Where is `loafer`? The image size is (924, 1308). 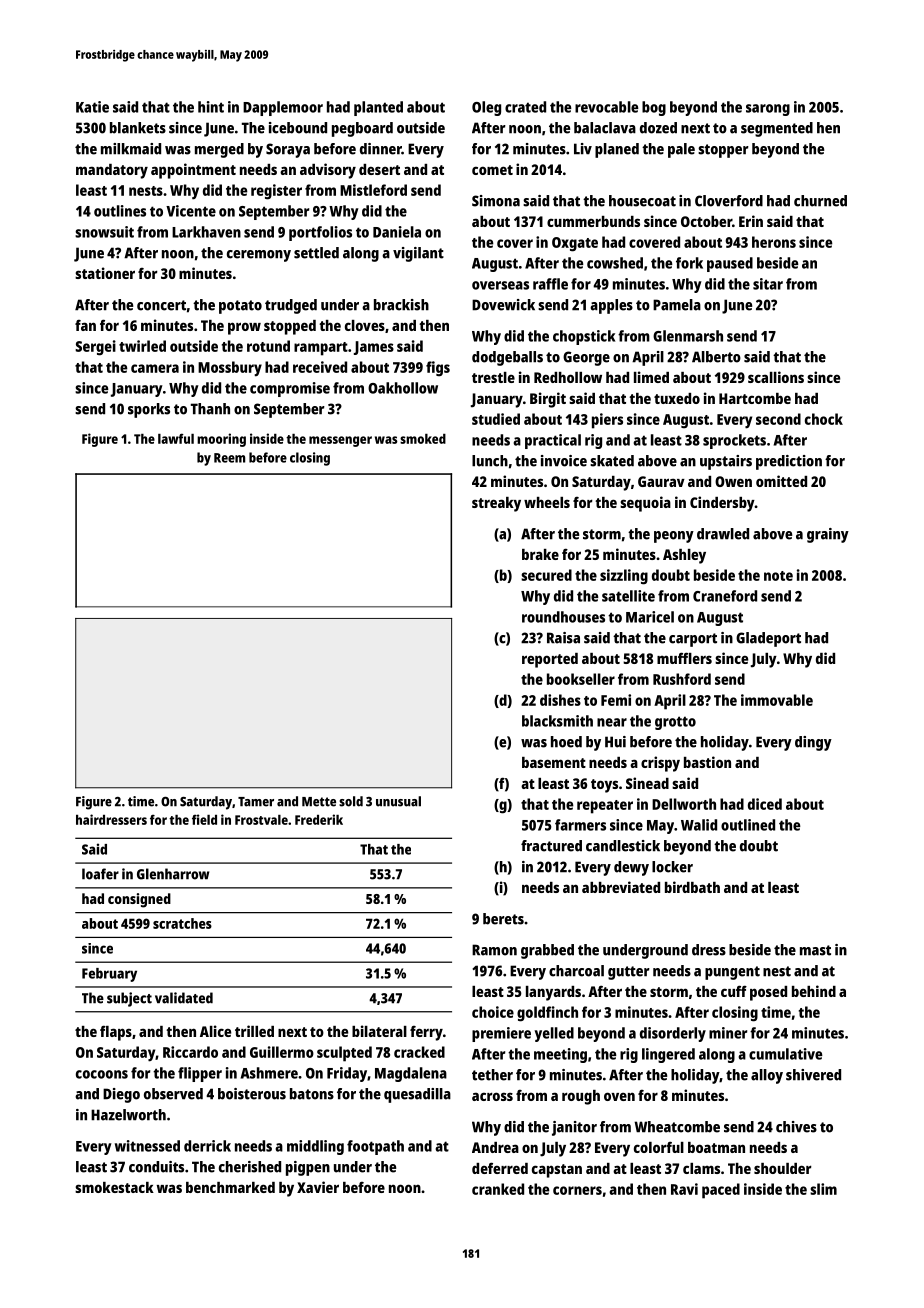
loafer is located at coordinates (100, 874).
